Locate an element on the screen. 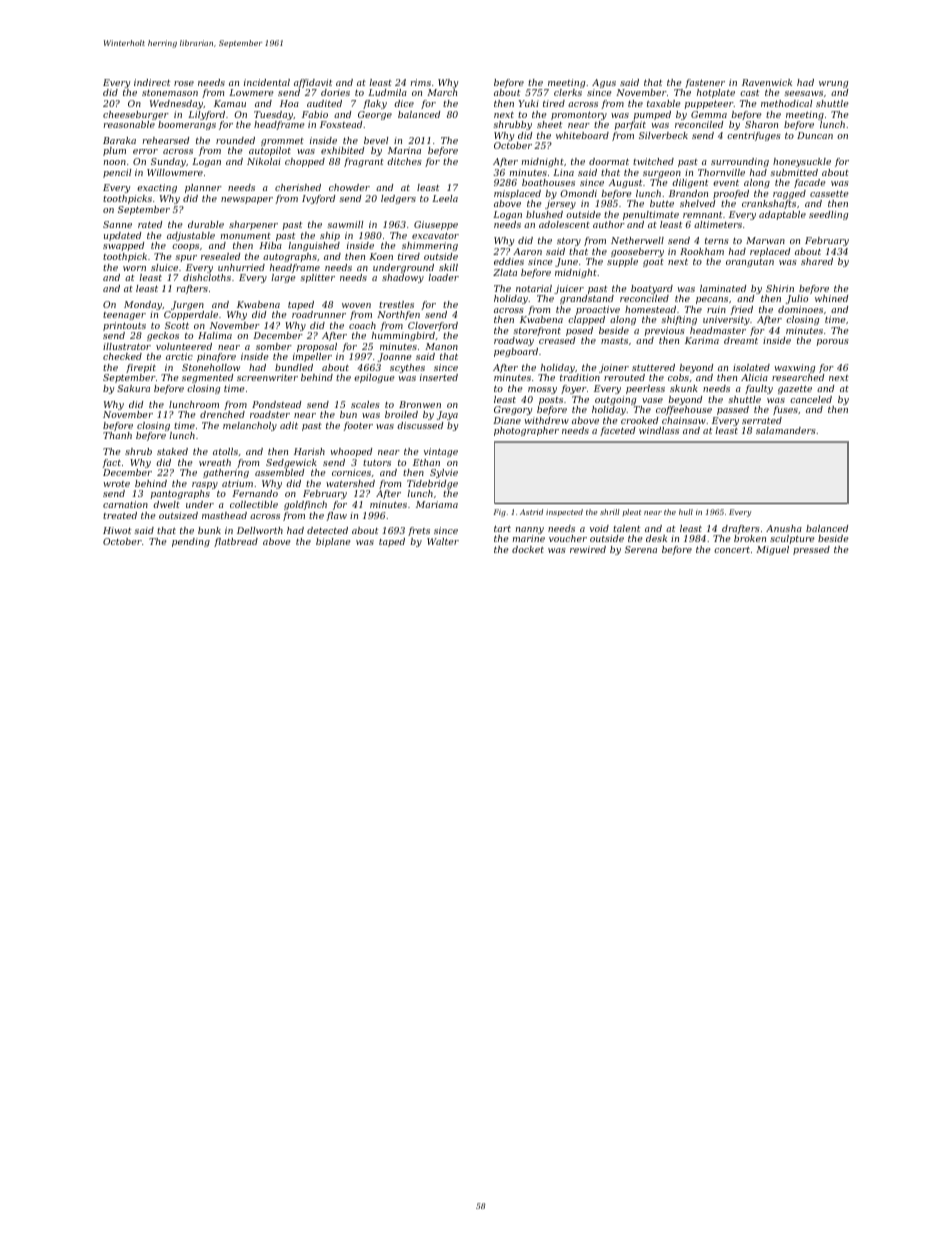  Thanh is located at coordinates (117, 435).
